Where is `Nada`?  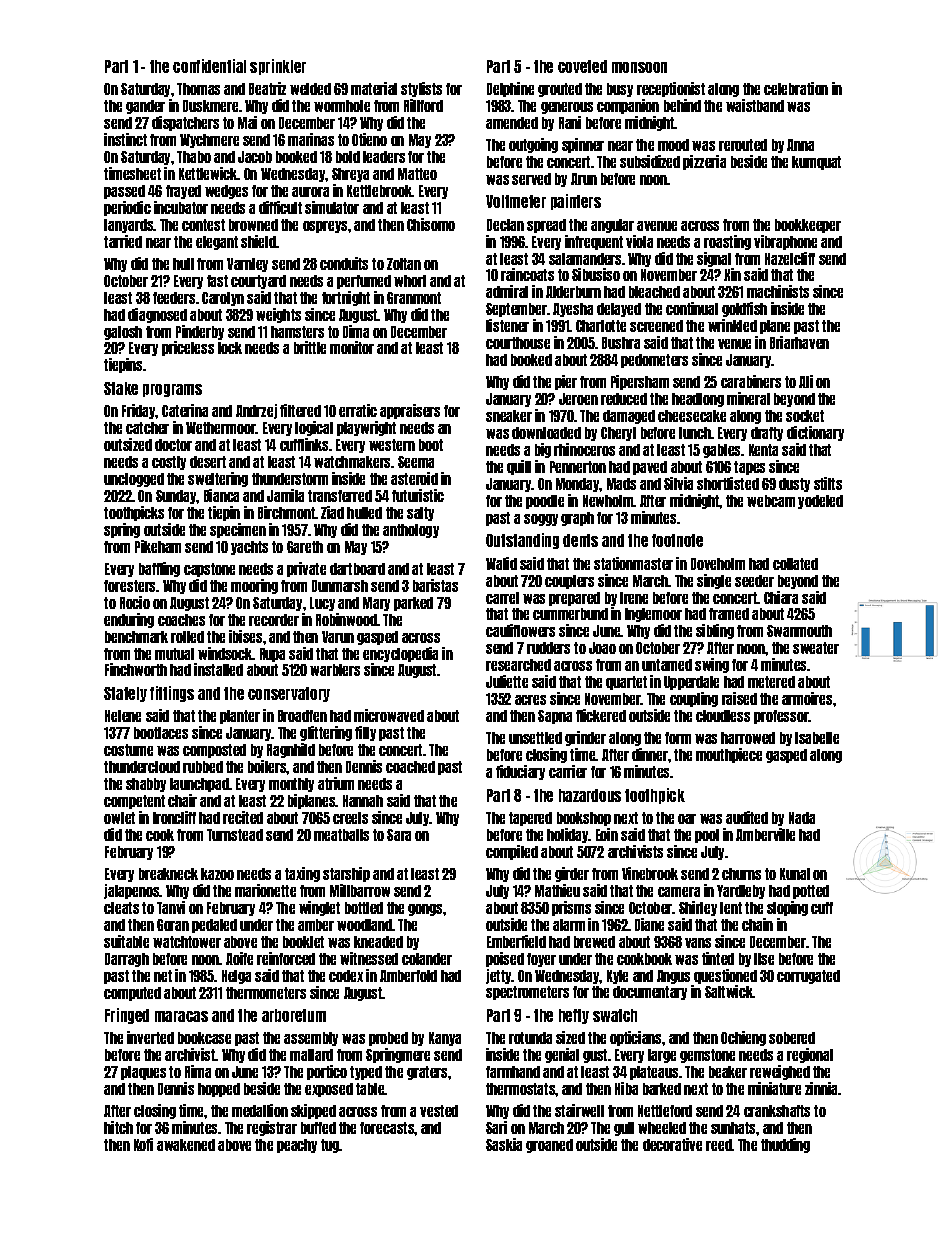 Nada is located at coordinates (802, 818).
